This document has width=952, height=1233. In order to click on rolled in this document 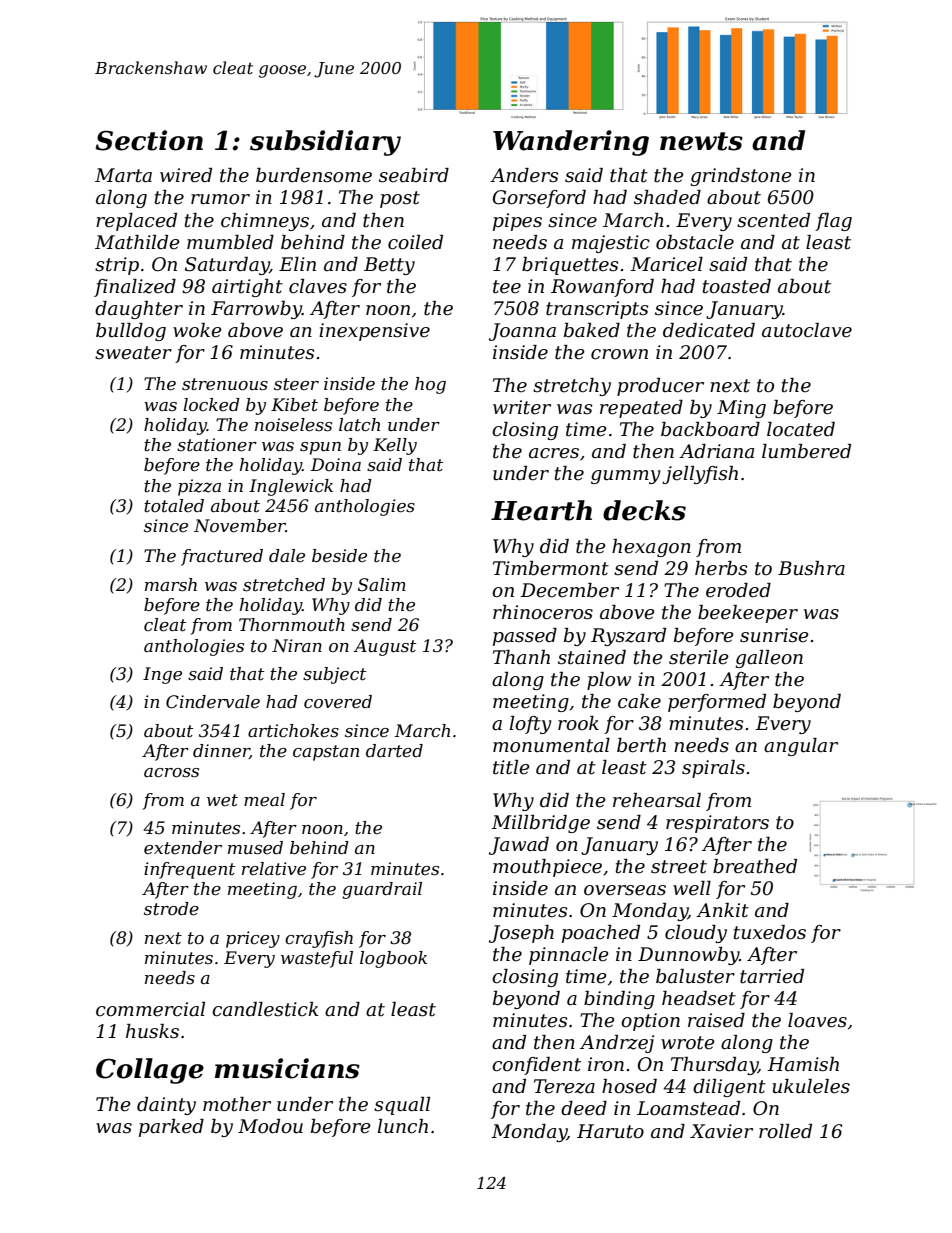, I will do `click(785, 1131)`.
